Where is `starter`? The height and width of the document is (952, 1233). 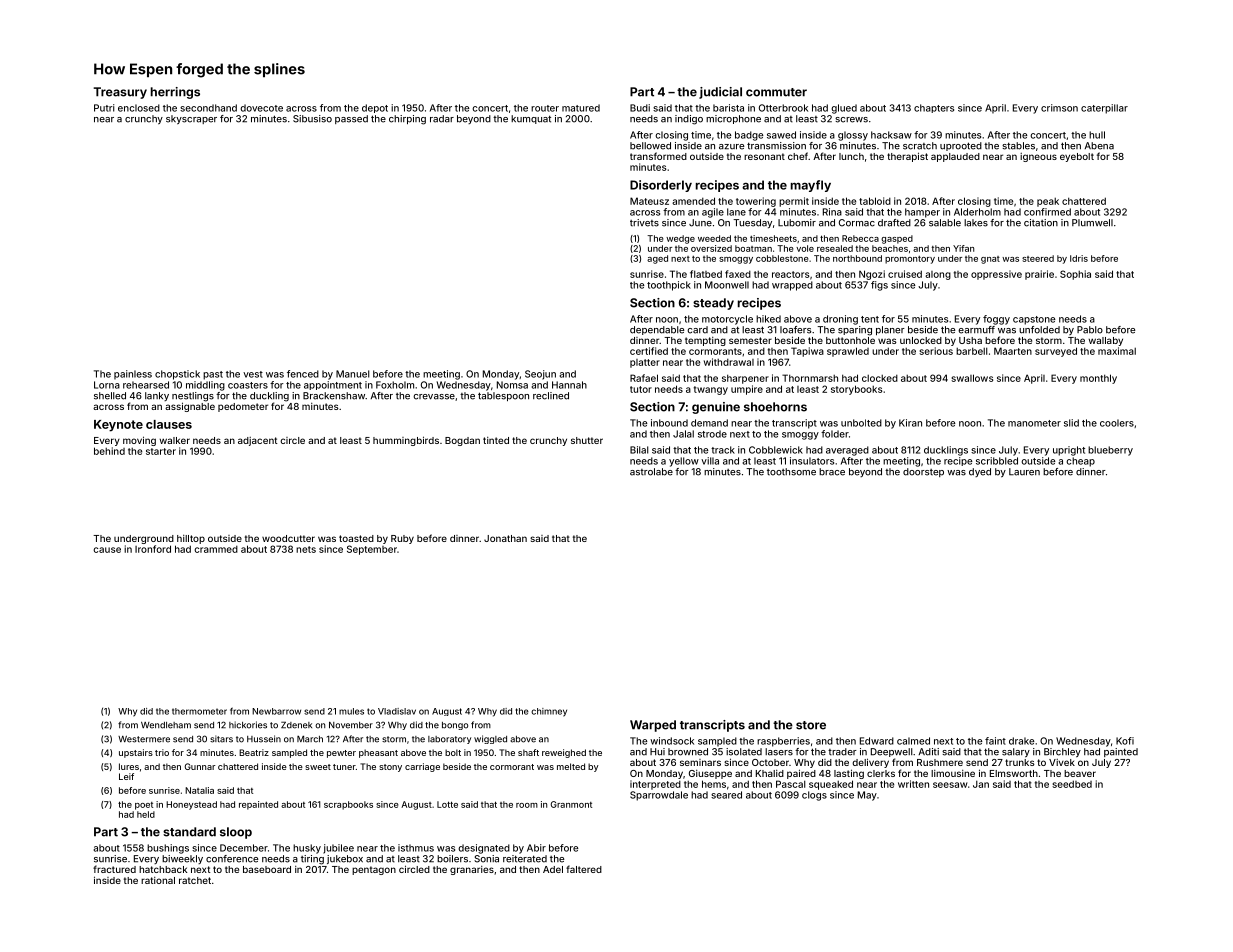 starter is located at coordinates (161, 451).
